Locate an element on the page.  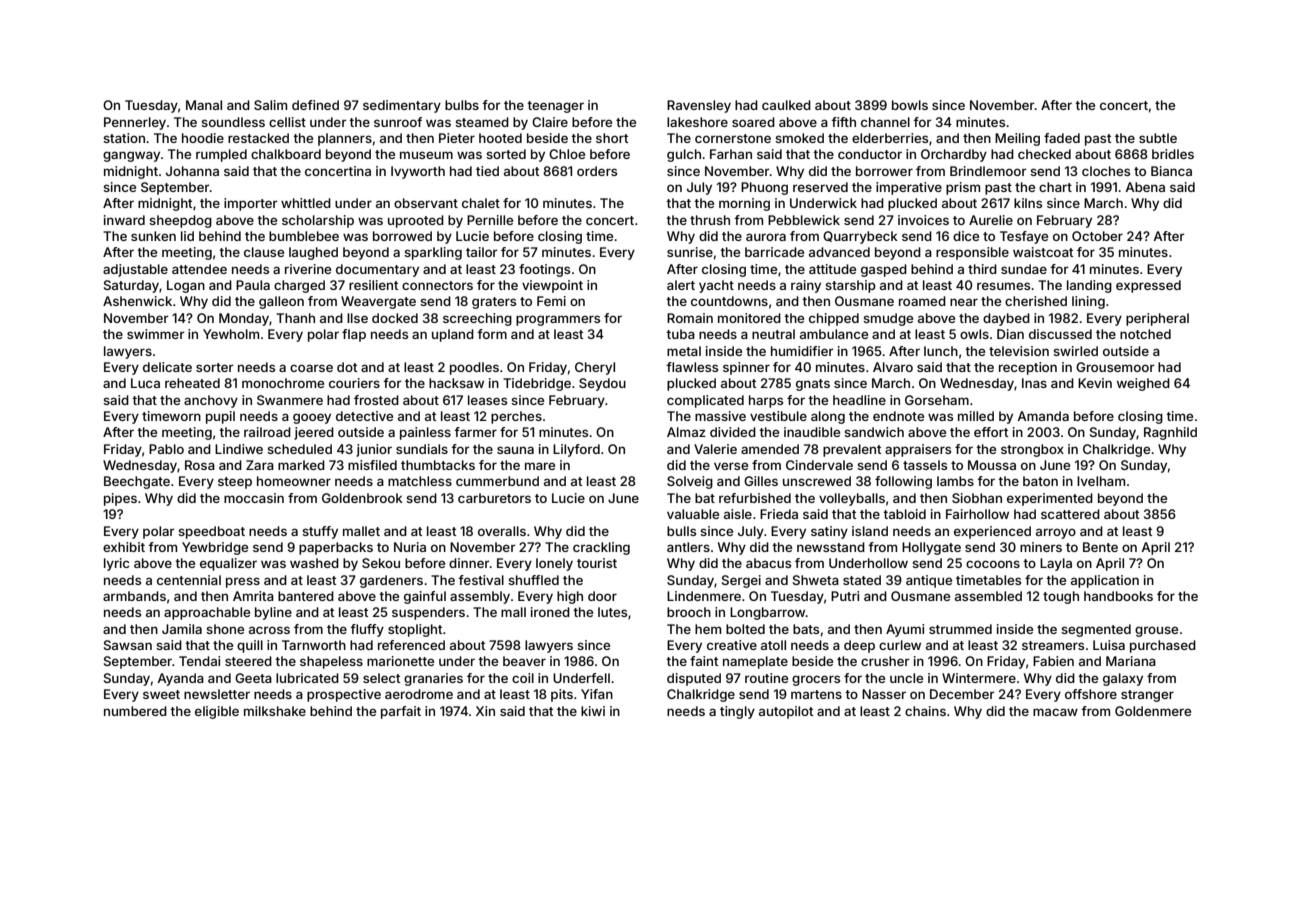
Alvaro is located at coordinates (893, 367).
